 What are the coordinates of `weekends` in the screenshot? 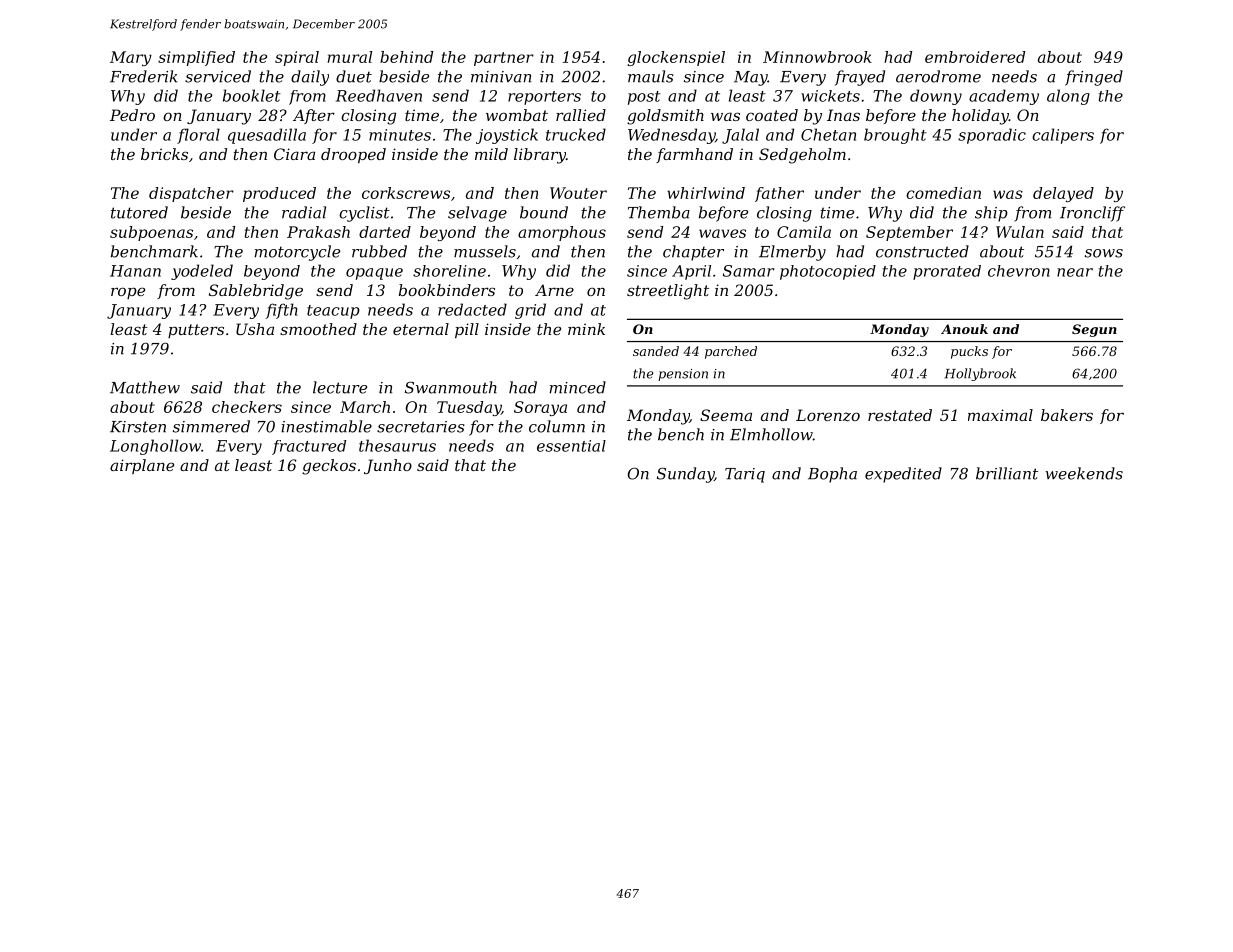 It's located at (1084, 473).
